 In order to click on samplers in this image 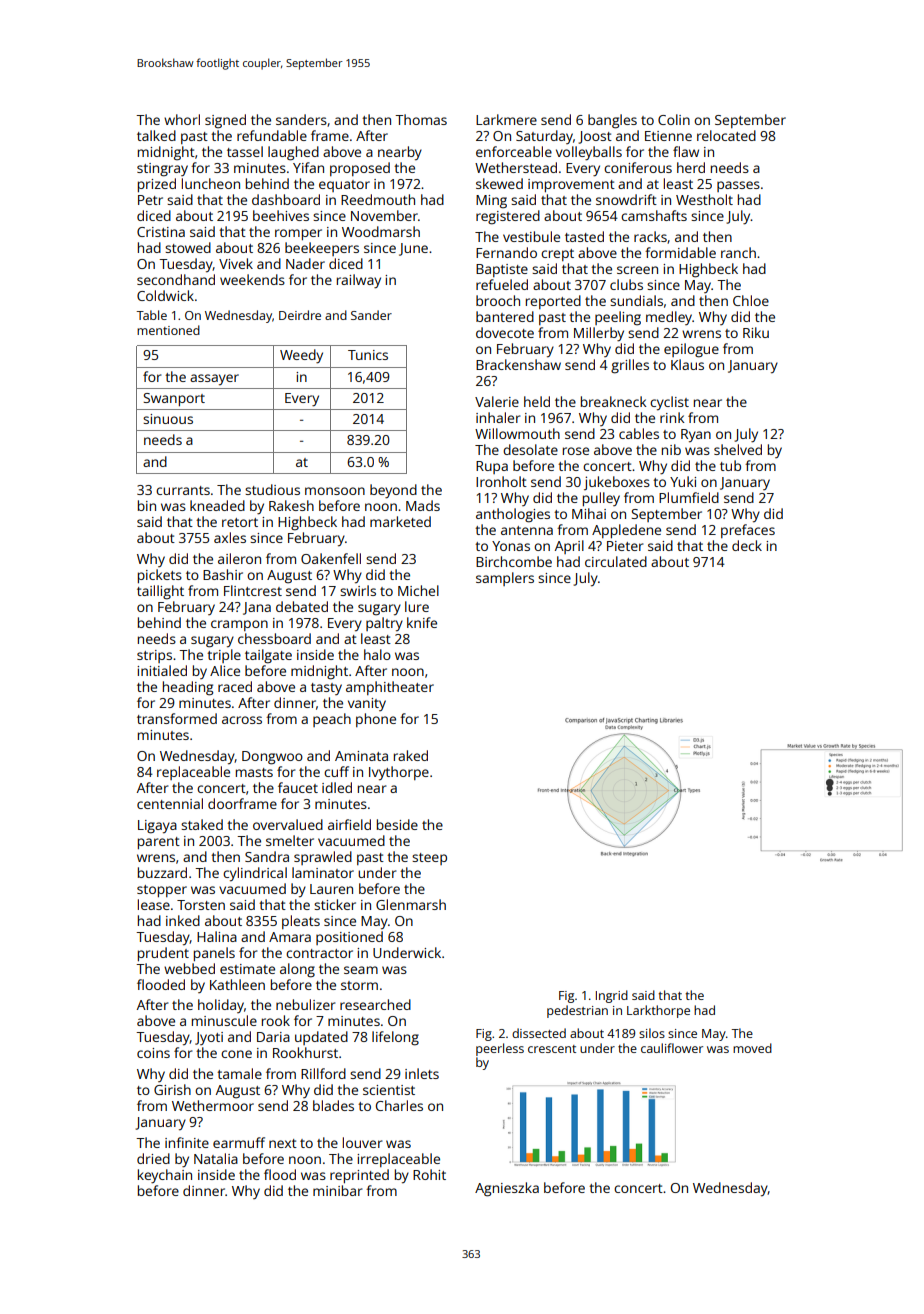, I will do `click(505, 579)`.
